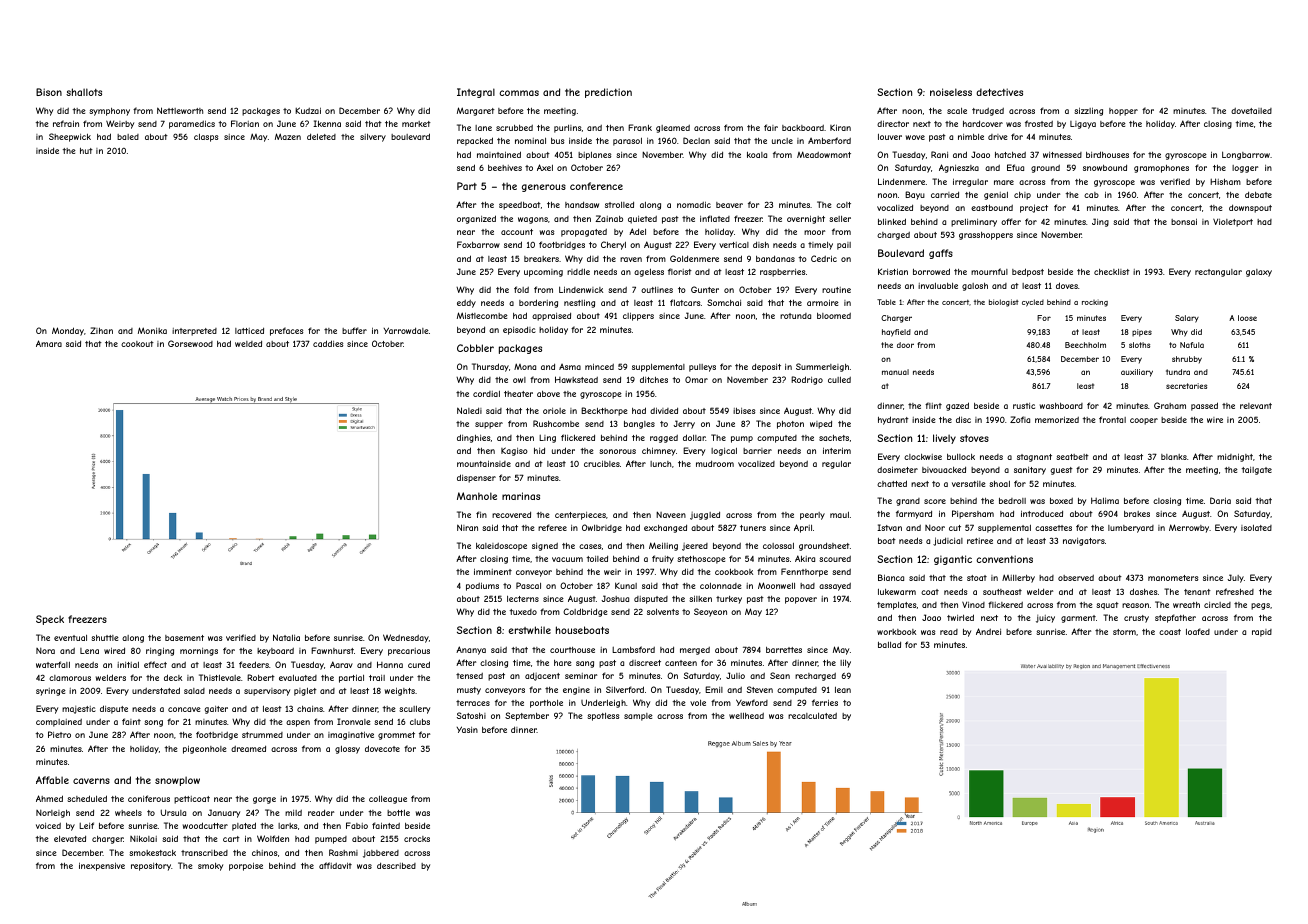 Image resolution: width=1308 pixels, height=924 pixels. Describe the element at coordinates (66, 123) in the page. I see `refrain` at that location.
